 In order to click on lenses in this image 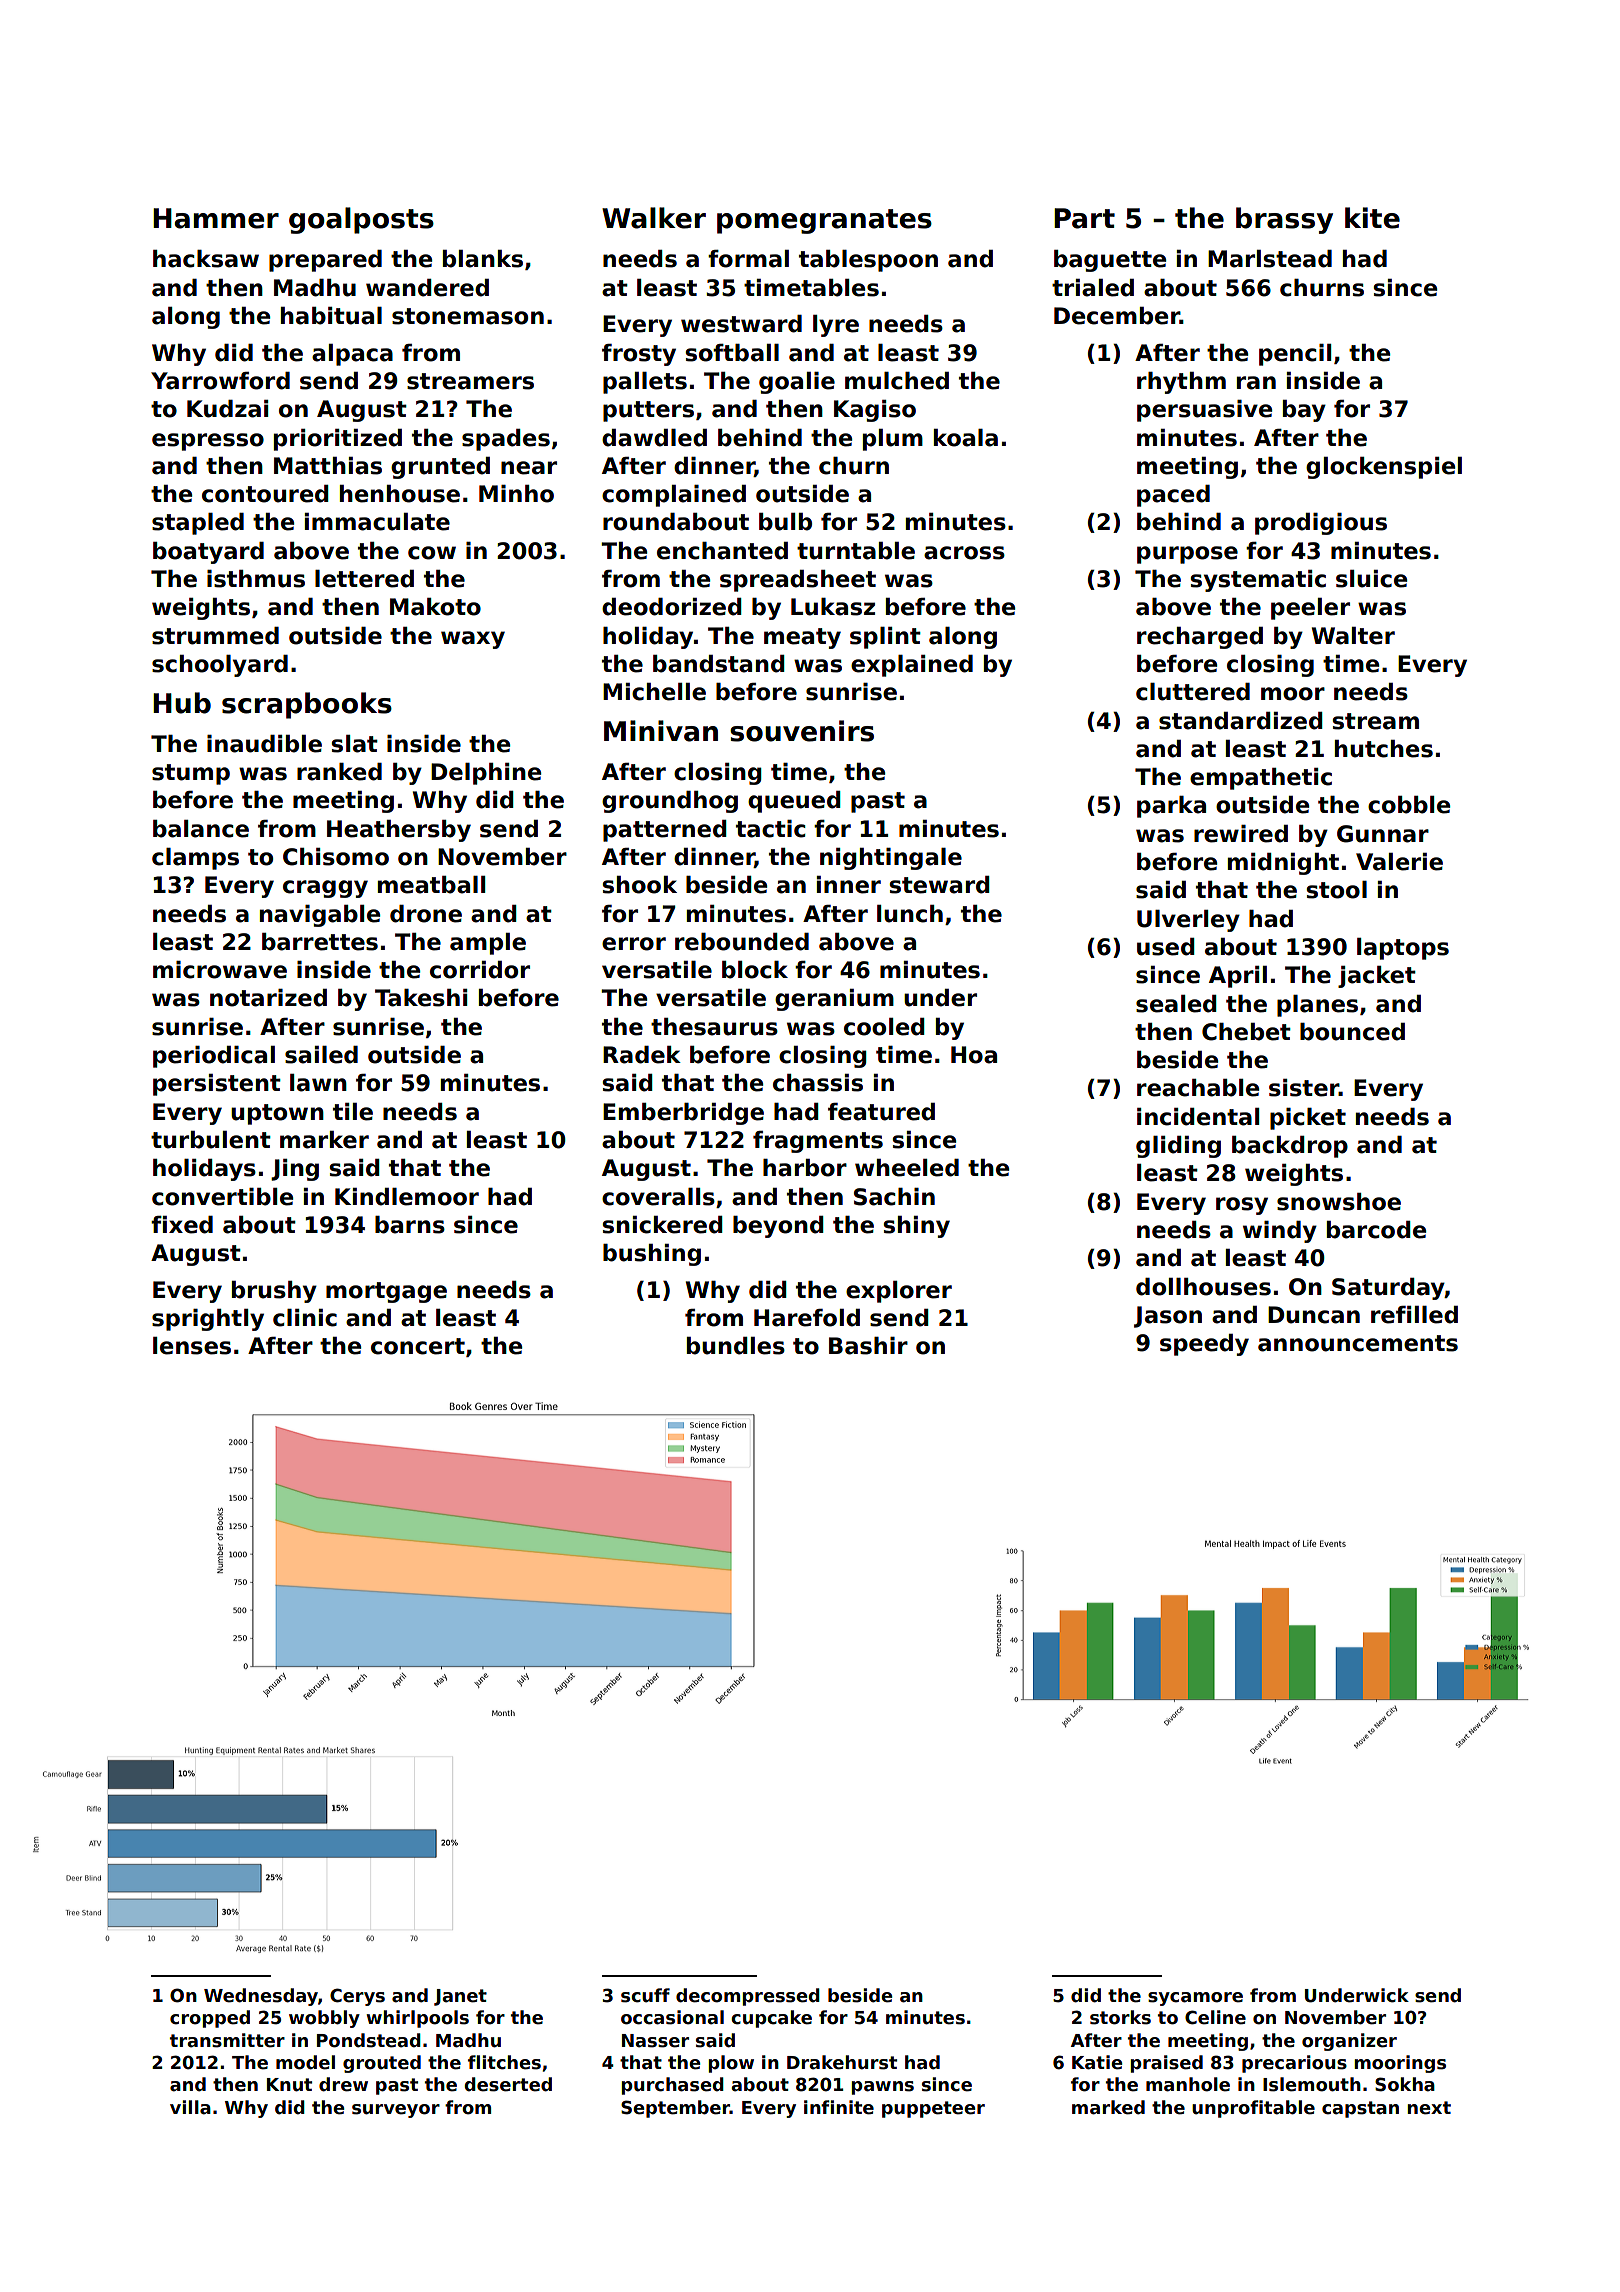, I will do `click(192, 1346)`.
